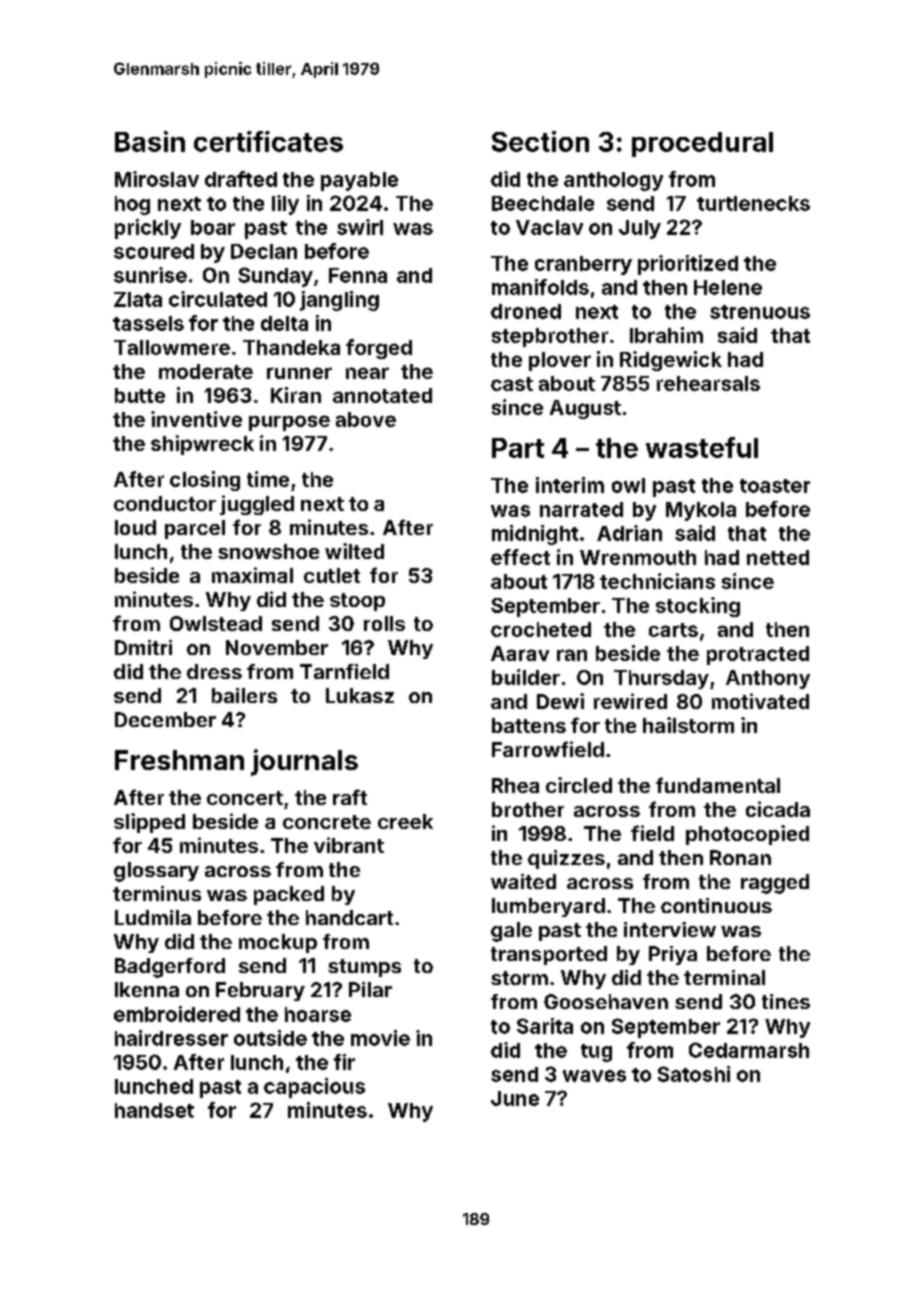  What do you see at coordinates (688, 265) in the image?
I see `prioritized` at bounding box center [688, 265].
